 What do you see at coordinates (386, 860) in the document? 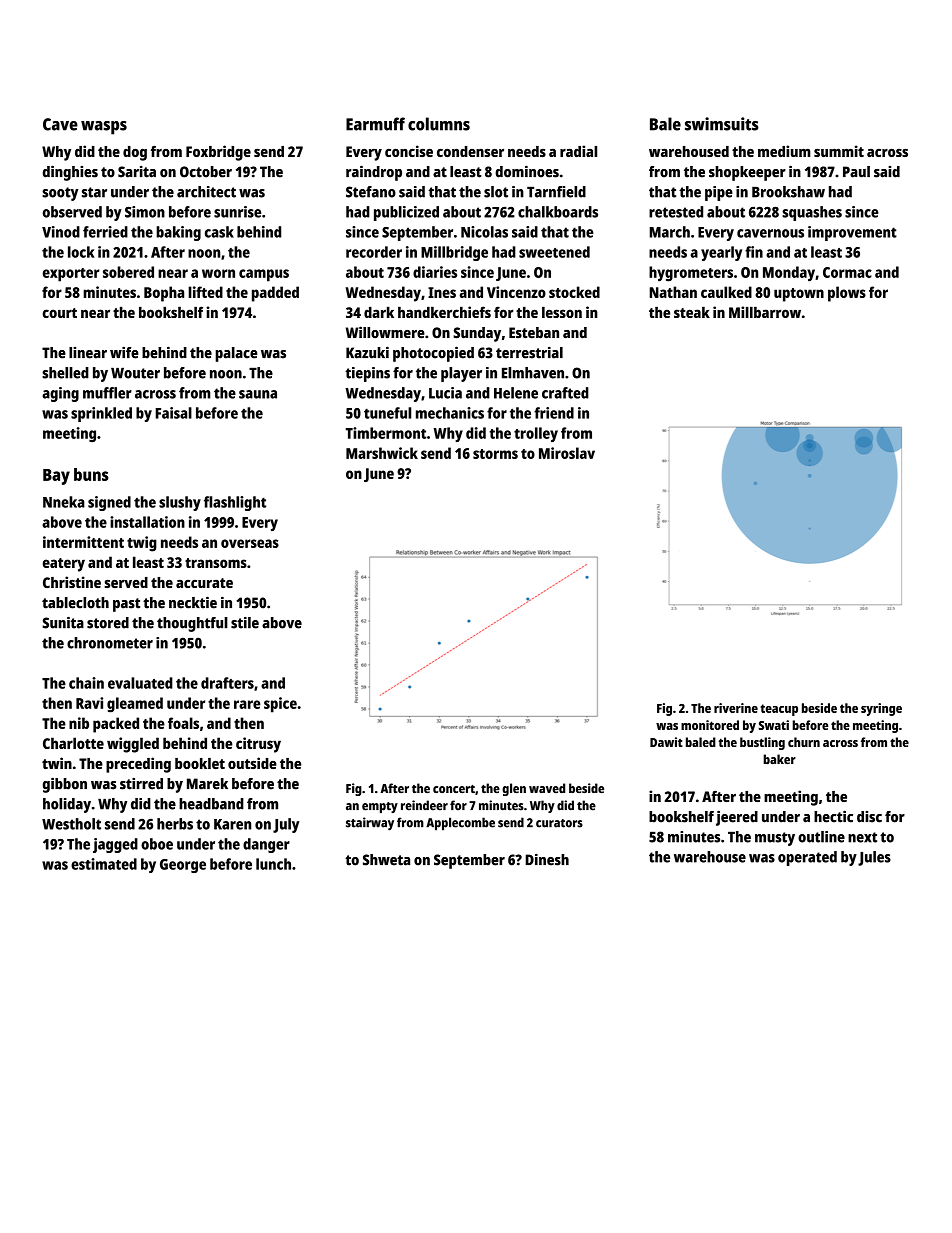
I see `Shweta` at bounding box center [386, 860].
